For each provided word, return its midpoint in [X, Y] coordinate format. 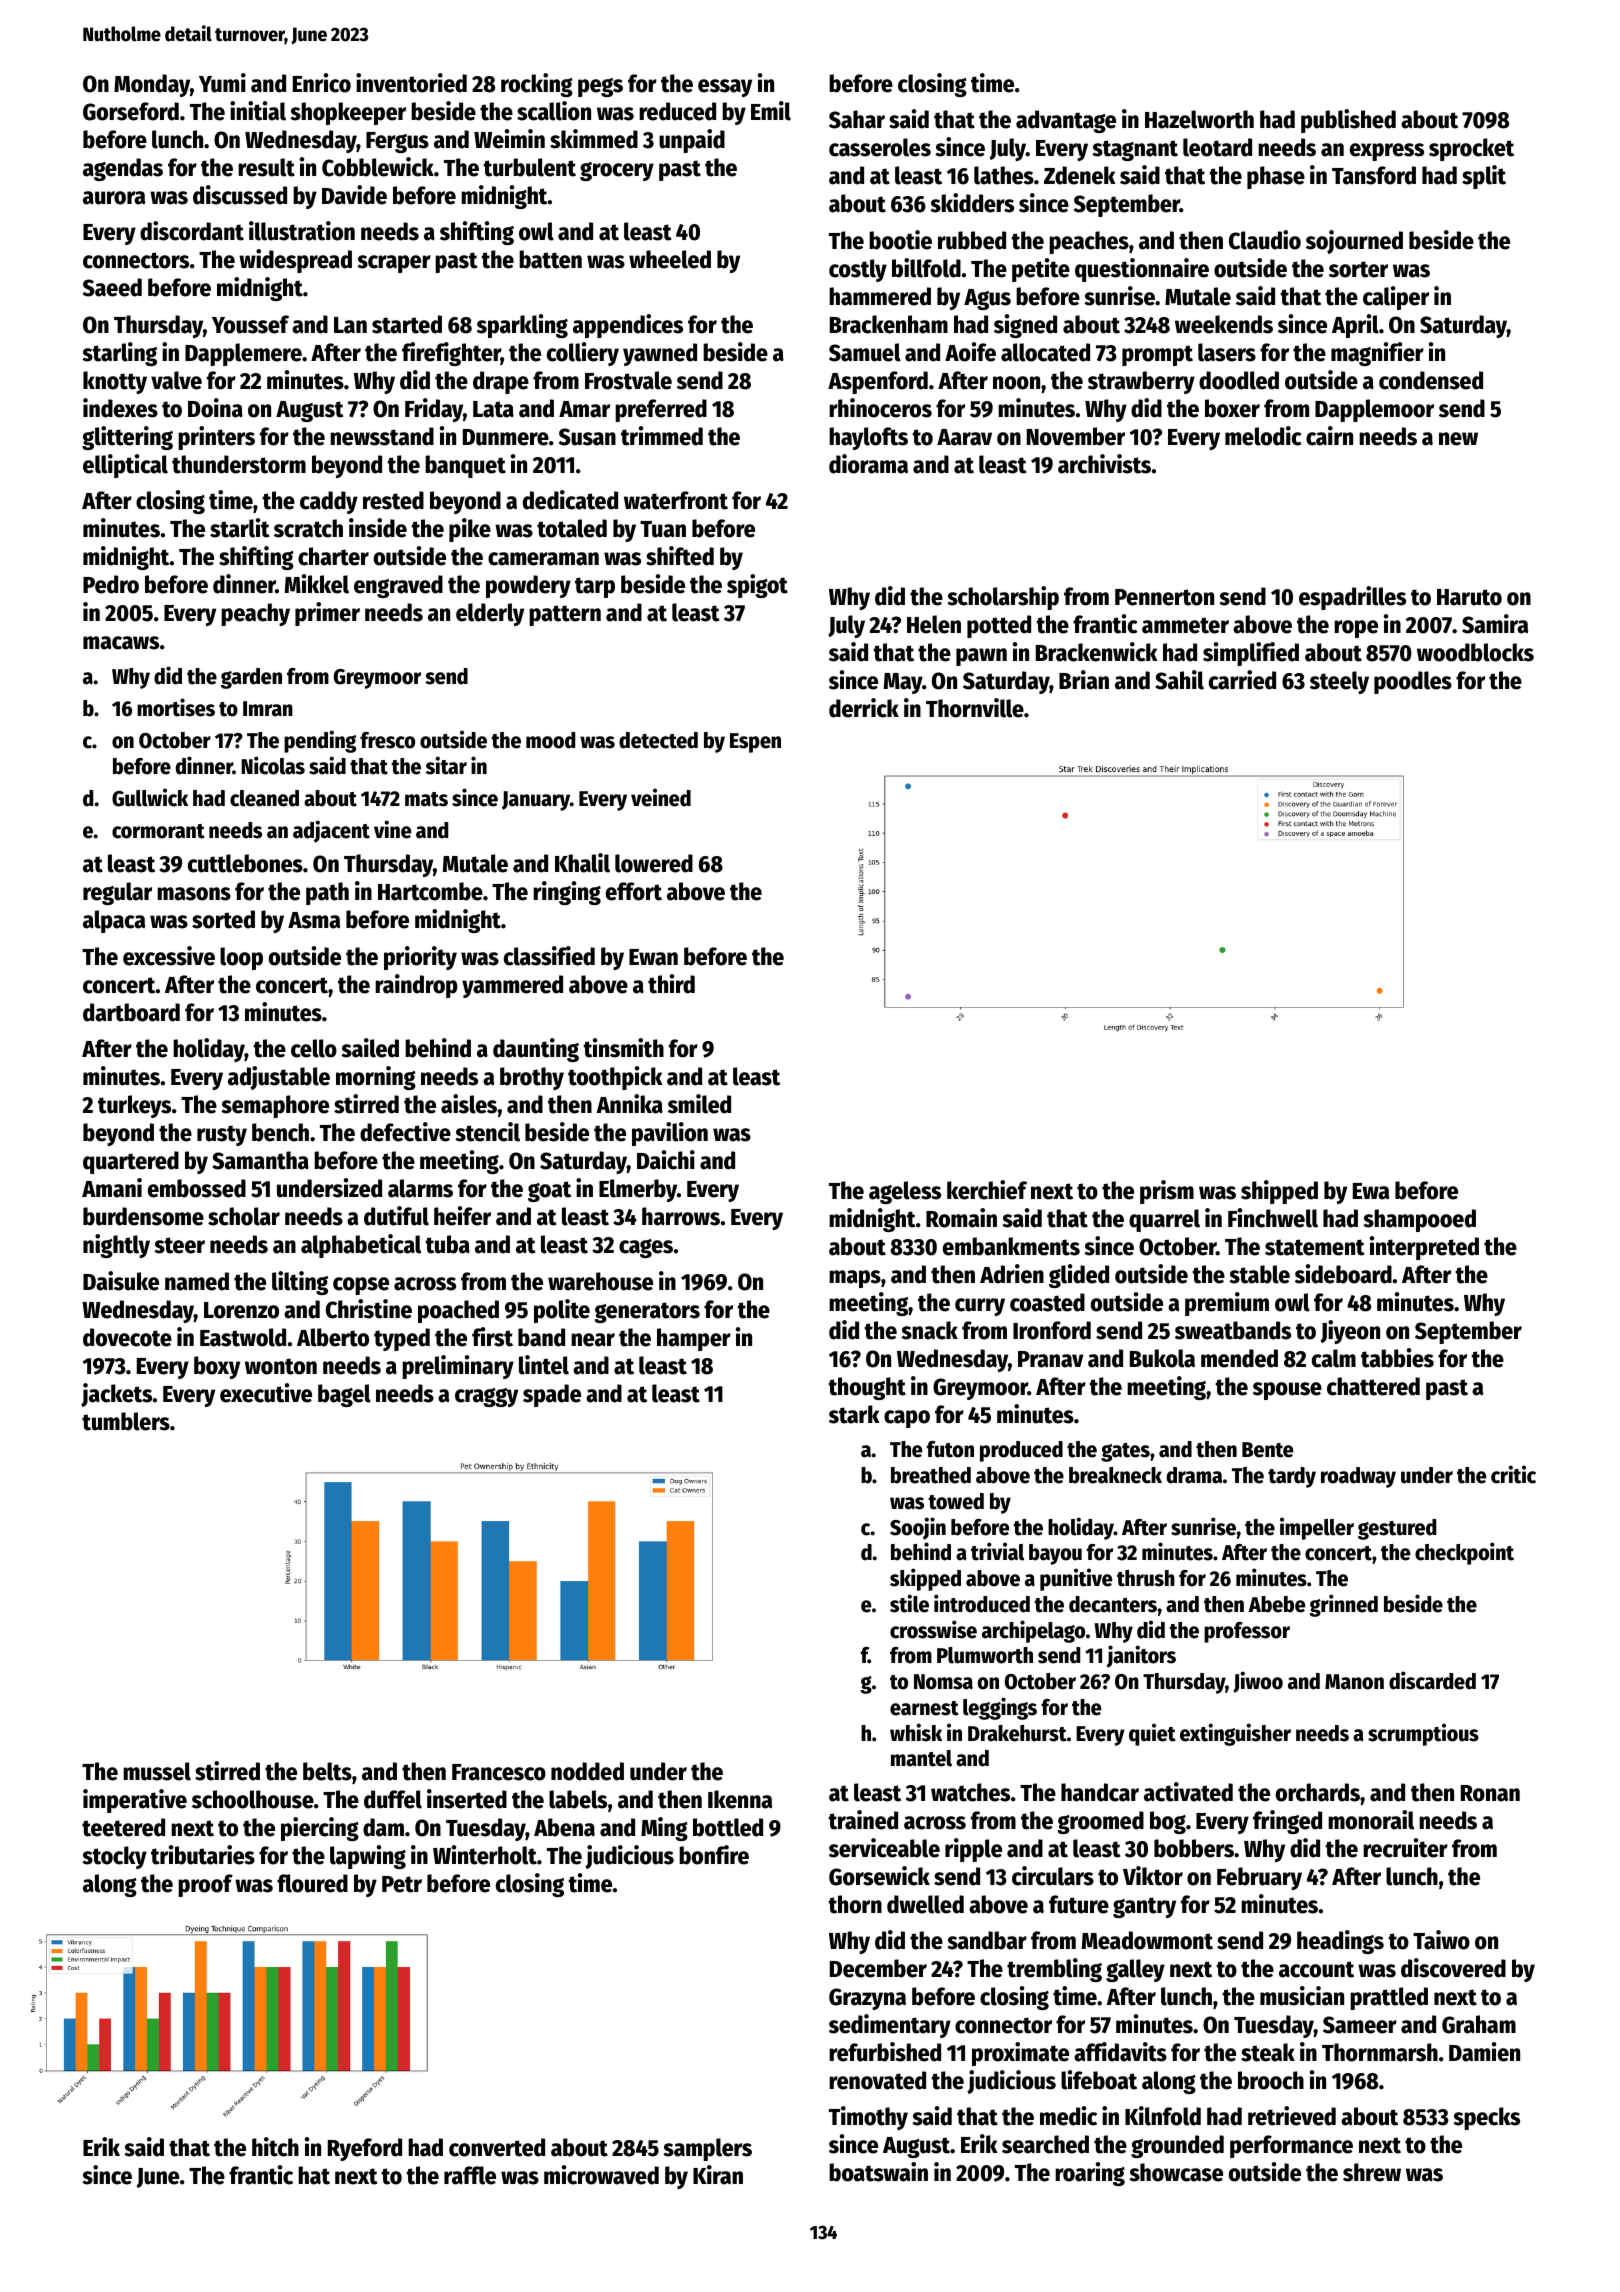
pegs [600, 87]
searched [1045, 2144]
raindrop [416, 986]
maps [855, 1279]
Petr [402, 1884]
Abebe [1277, 1604]
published [1348, 121]
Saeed [112, 287]
